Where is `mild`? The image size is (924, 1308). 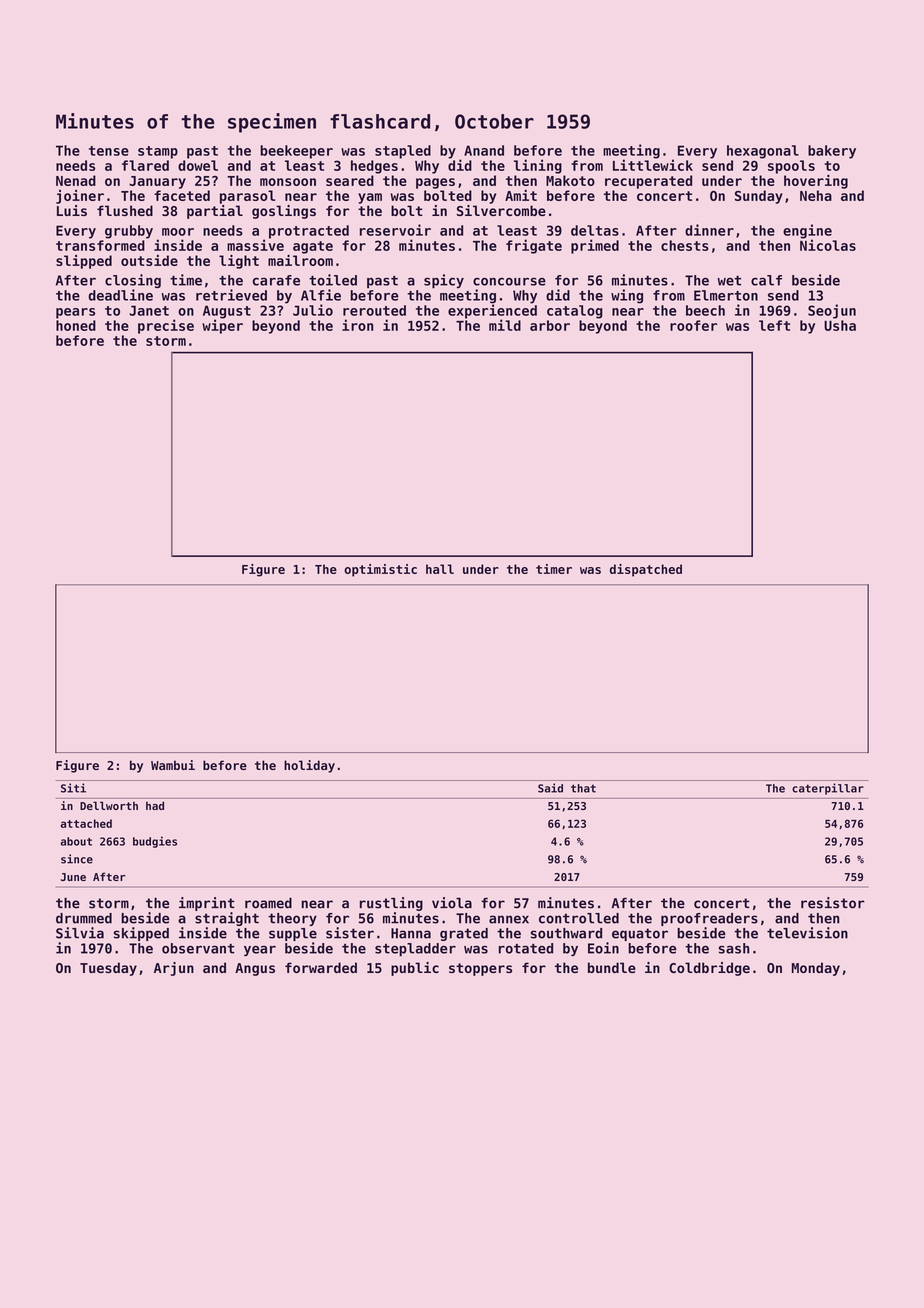
mild is located at coordinates (505, 325).
